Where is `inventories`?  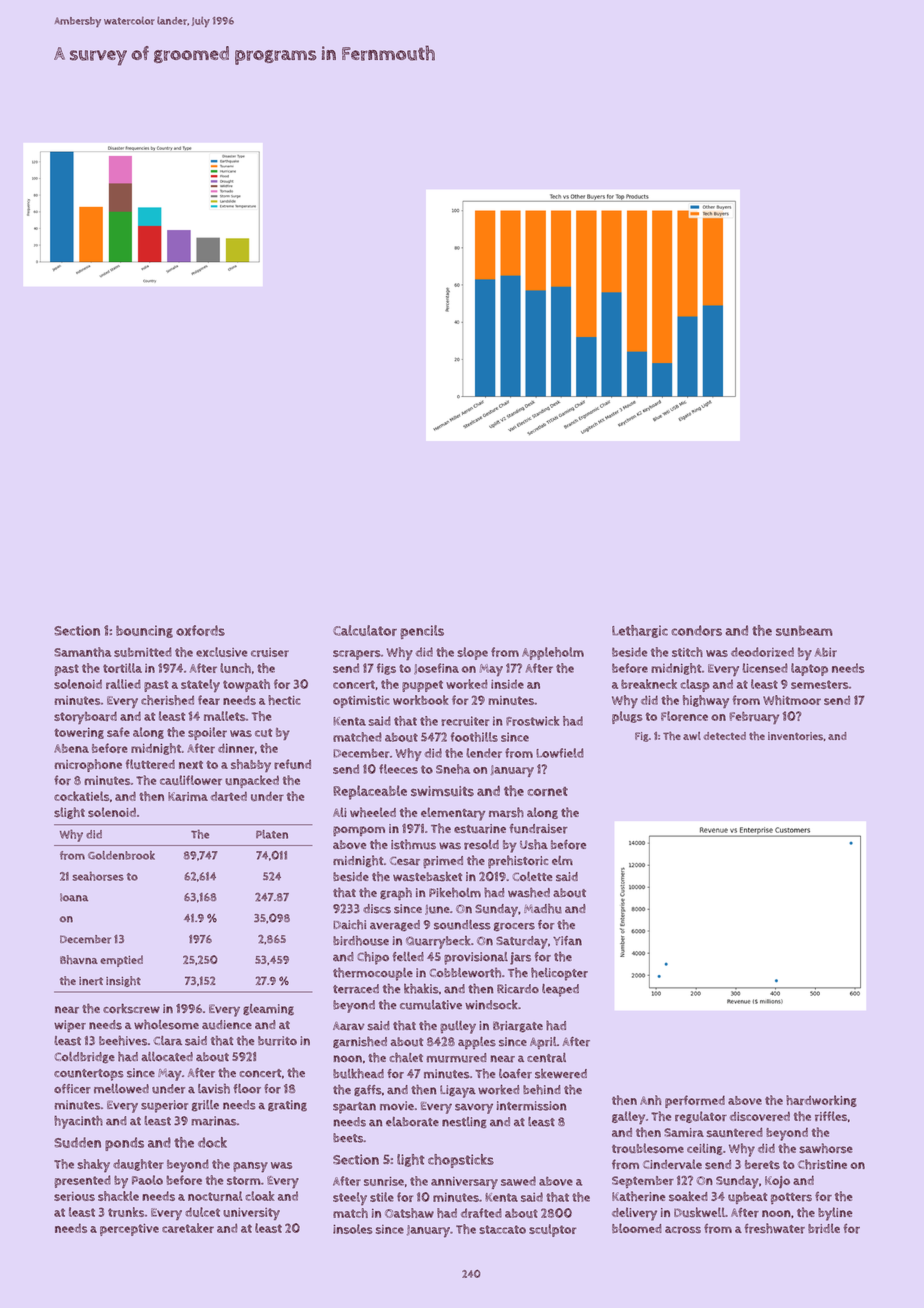 inventories is located at coordinates (795, 736).
